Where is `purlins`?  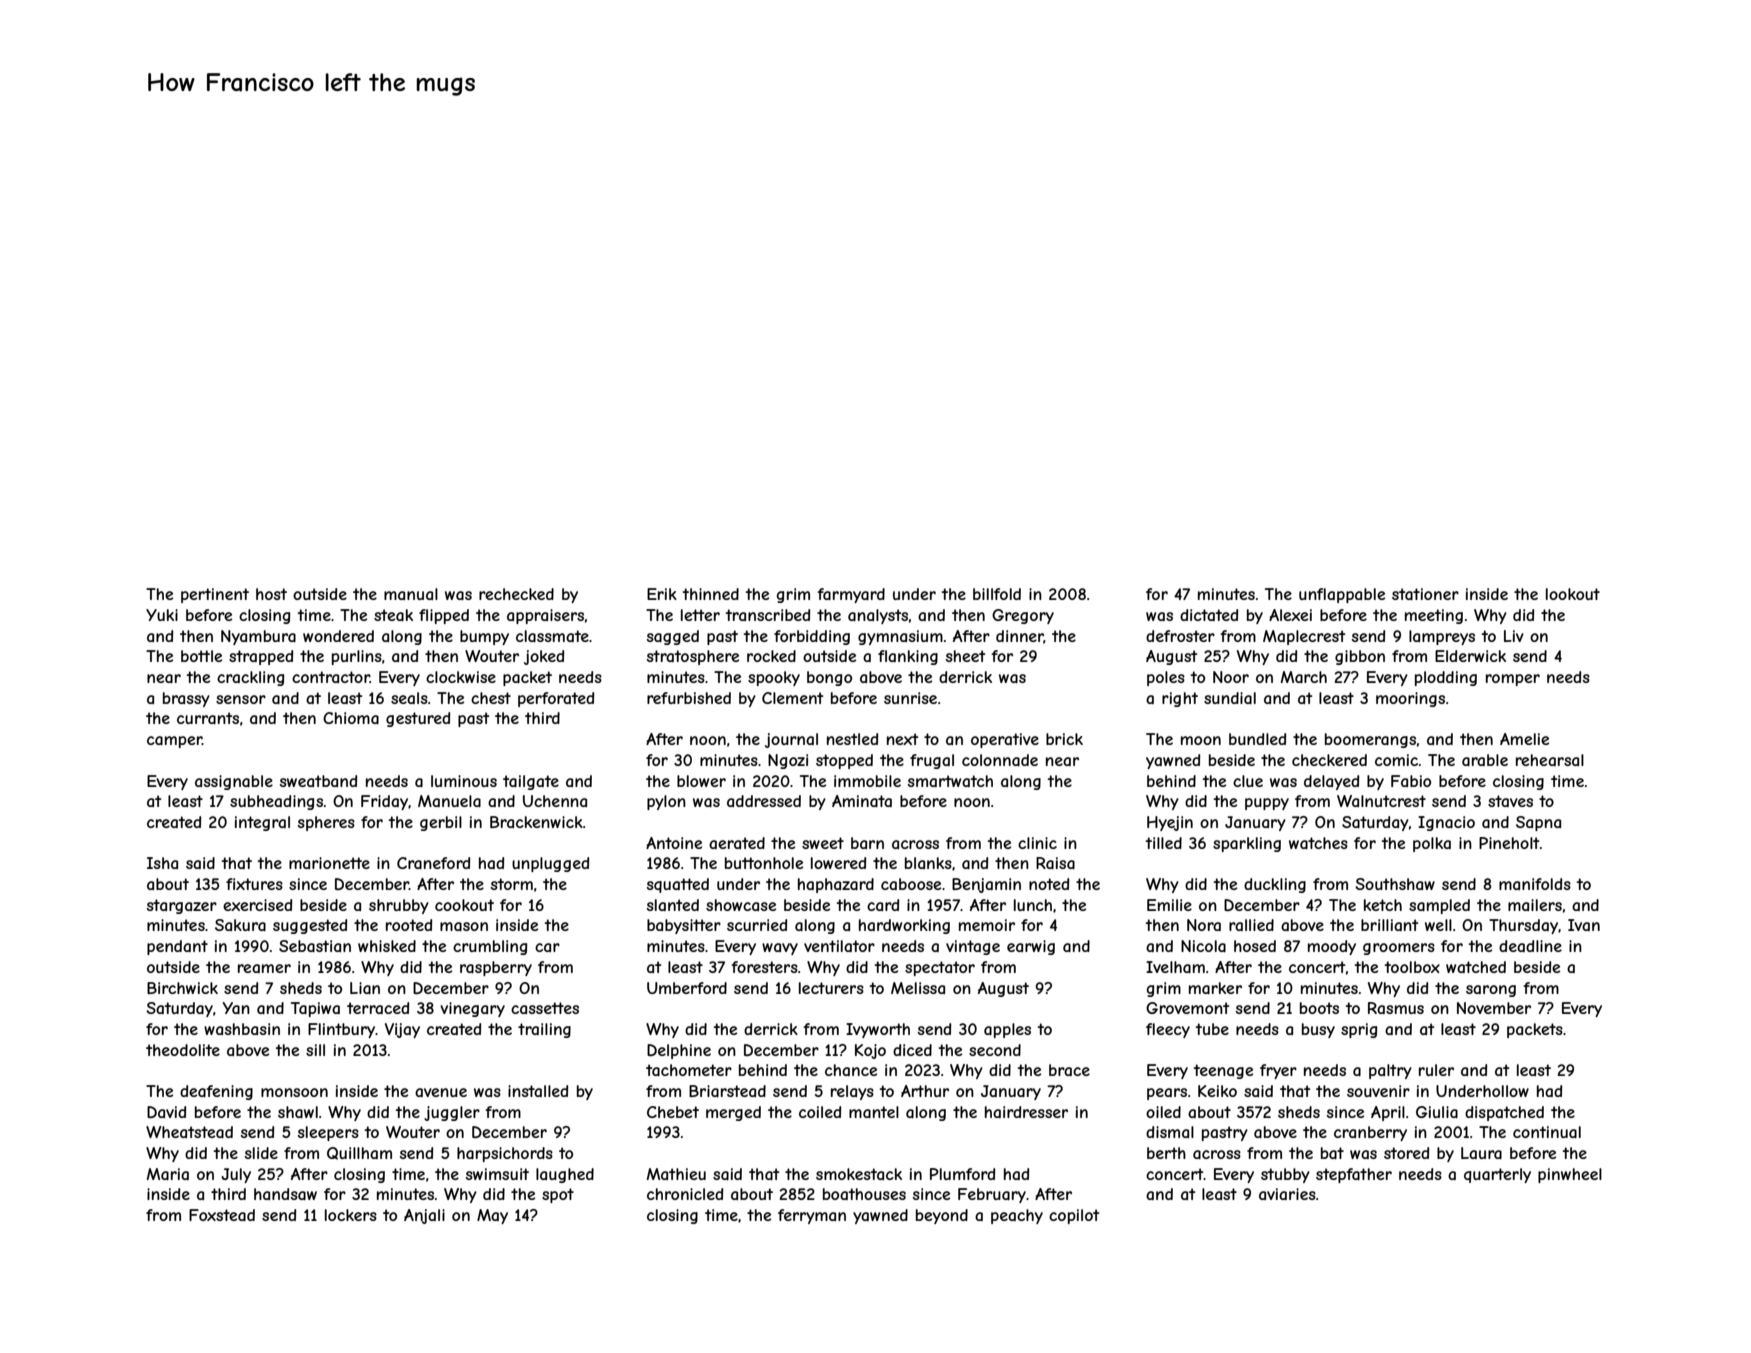 purlins is located at coordinates (357, 657).
